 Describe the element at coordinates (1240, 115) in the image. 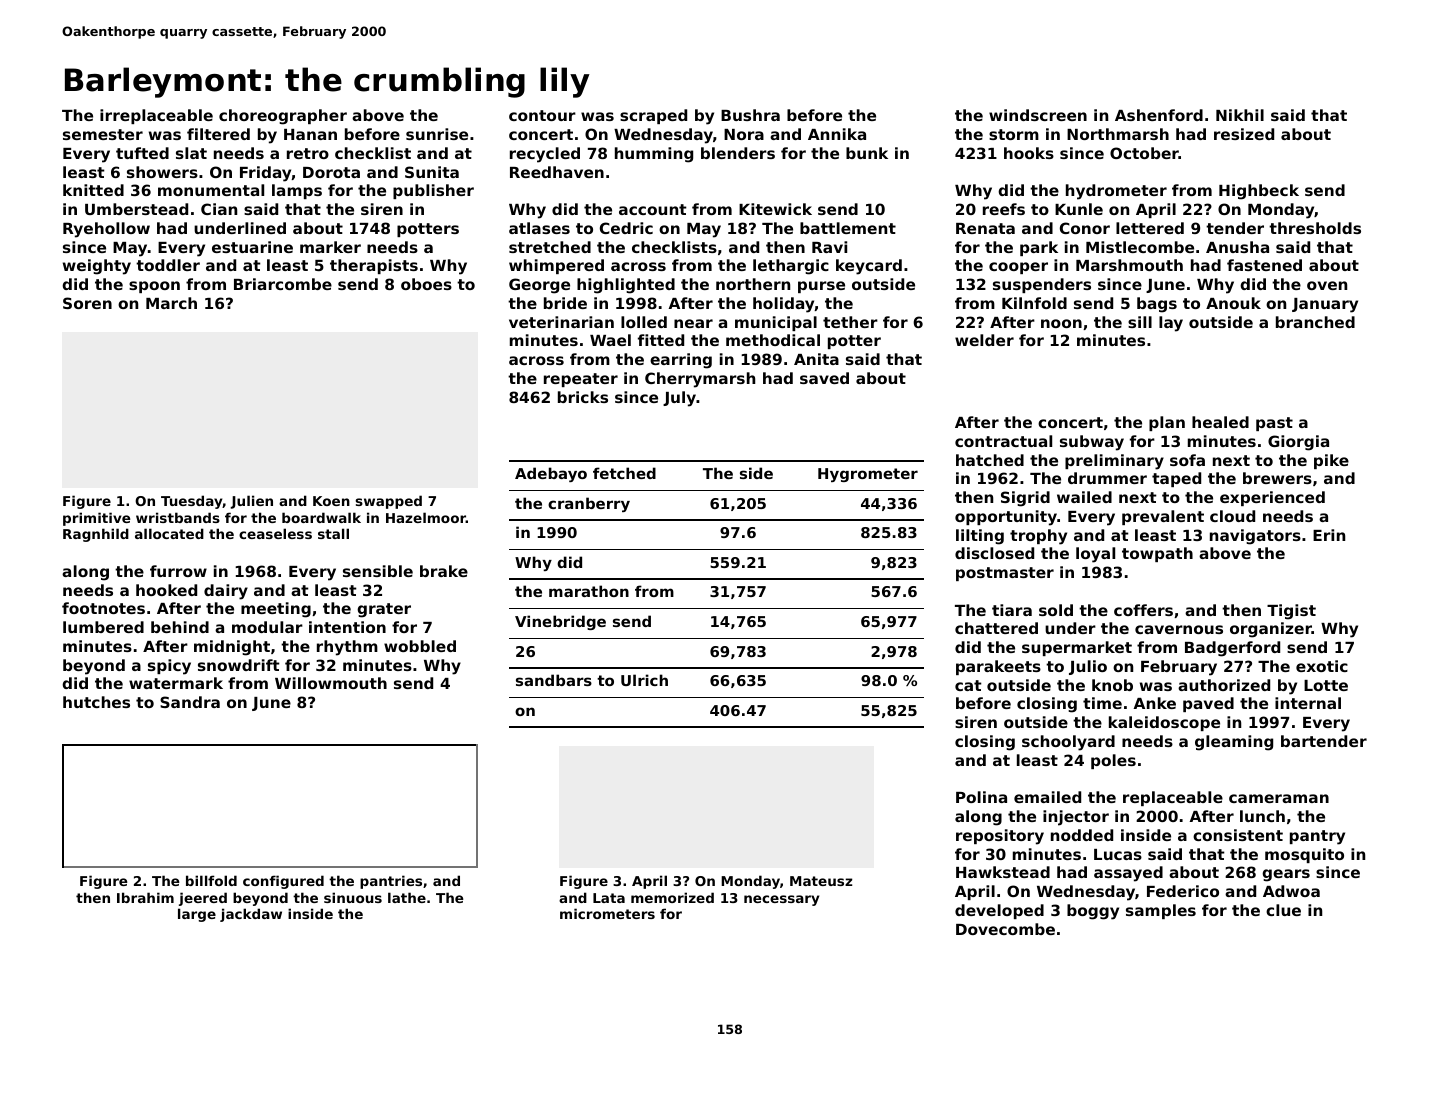

I see `Nikhil` at that location.
